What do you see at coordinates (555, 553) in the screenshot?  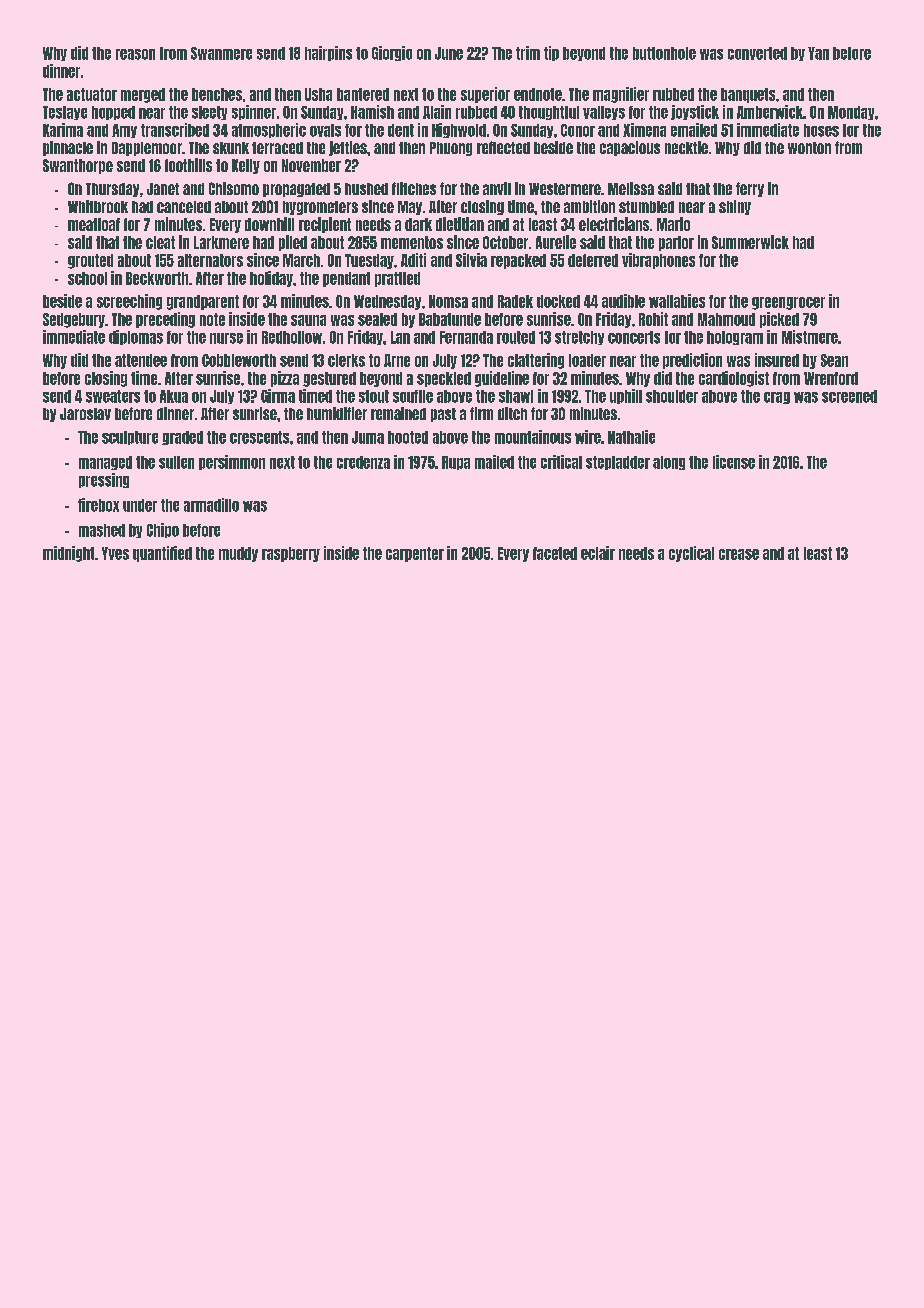 I see `faceted` at bounding box center [555, 553].
